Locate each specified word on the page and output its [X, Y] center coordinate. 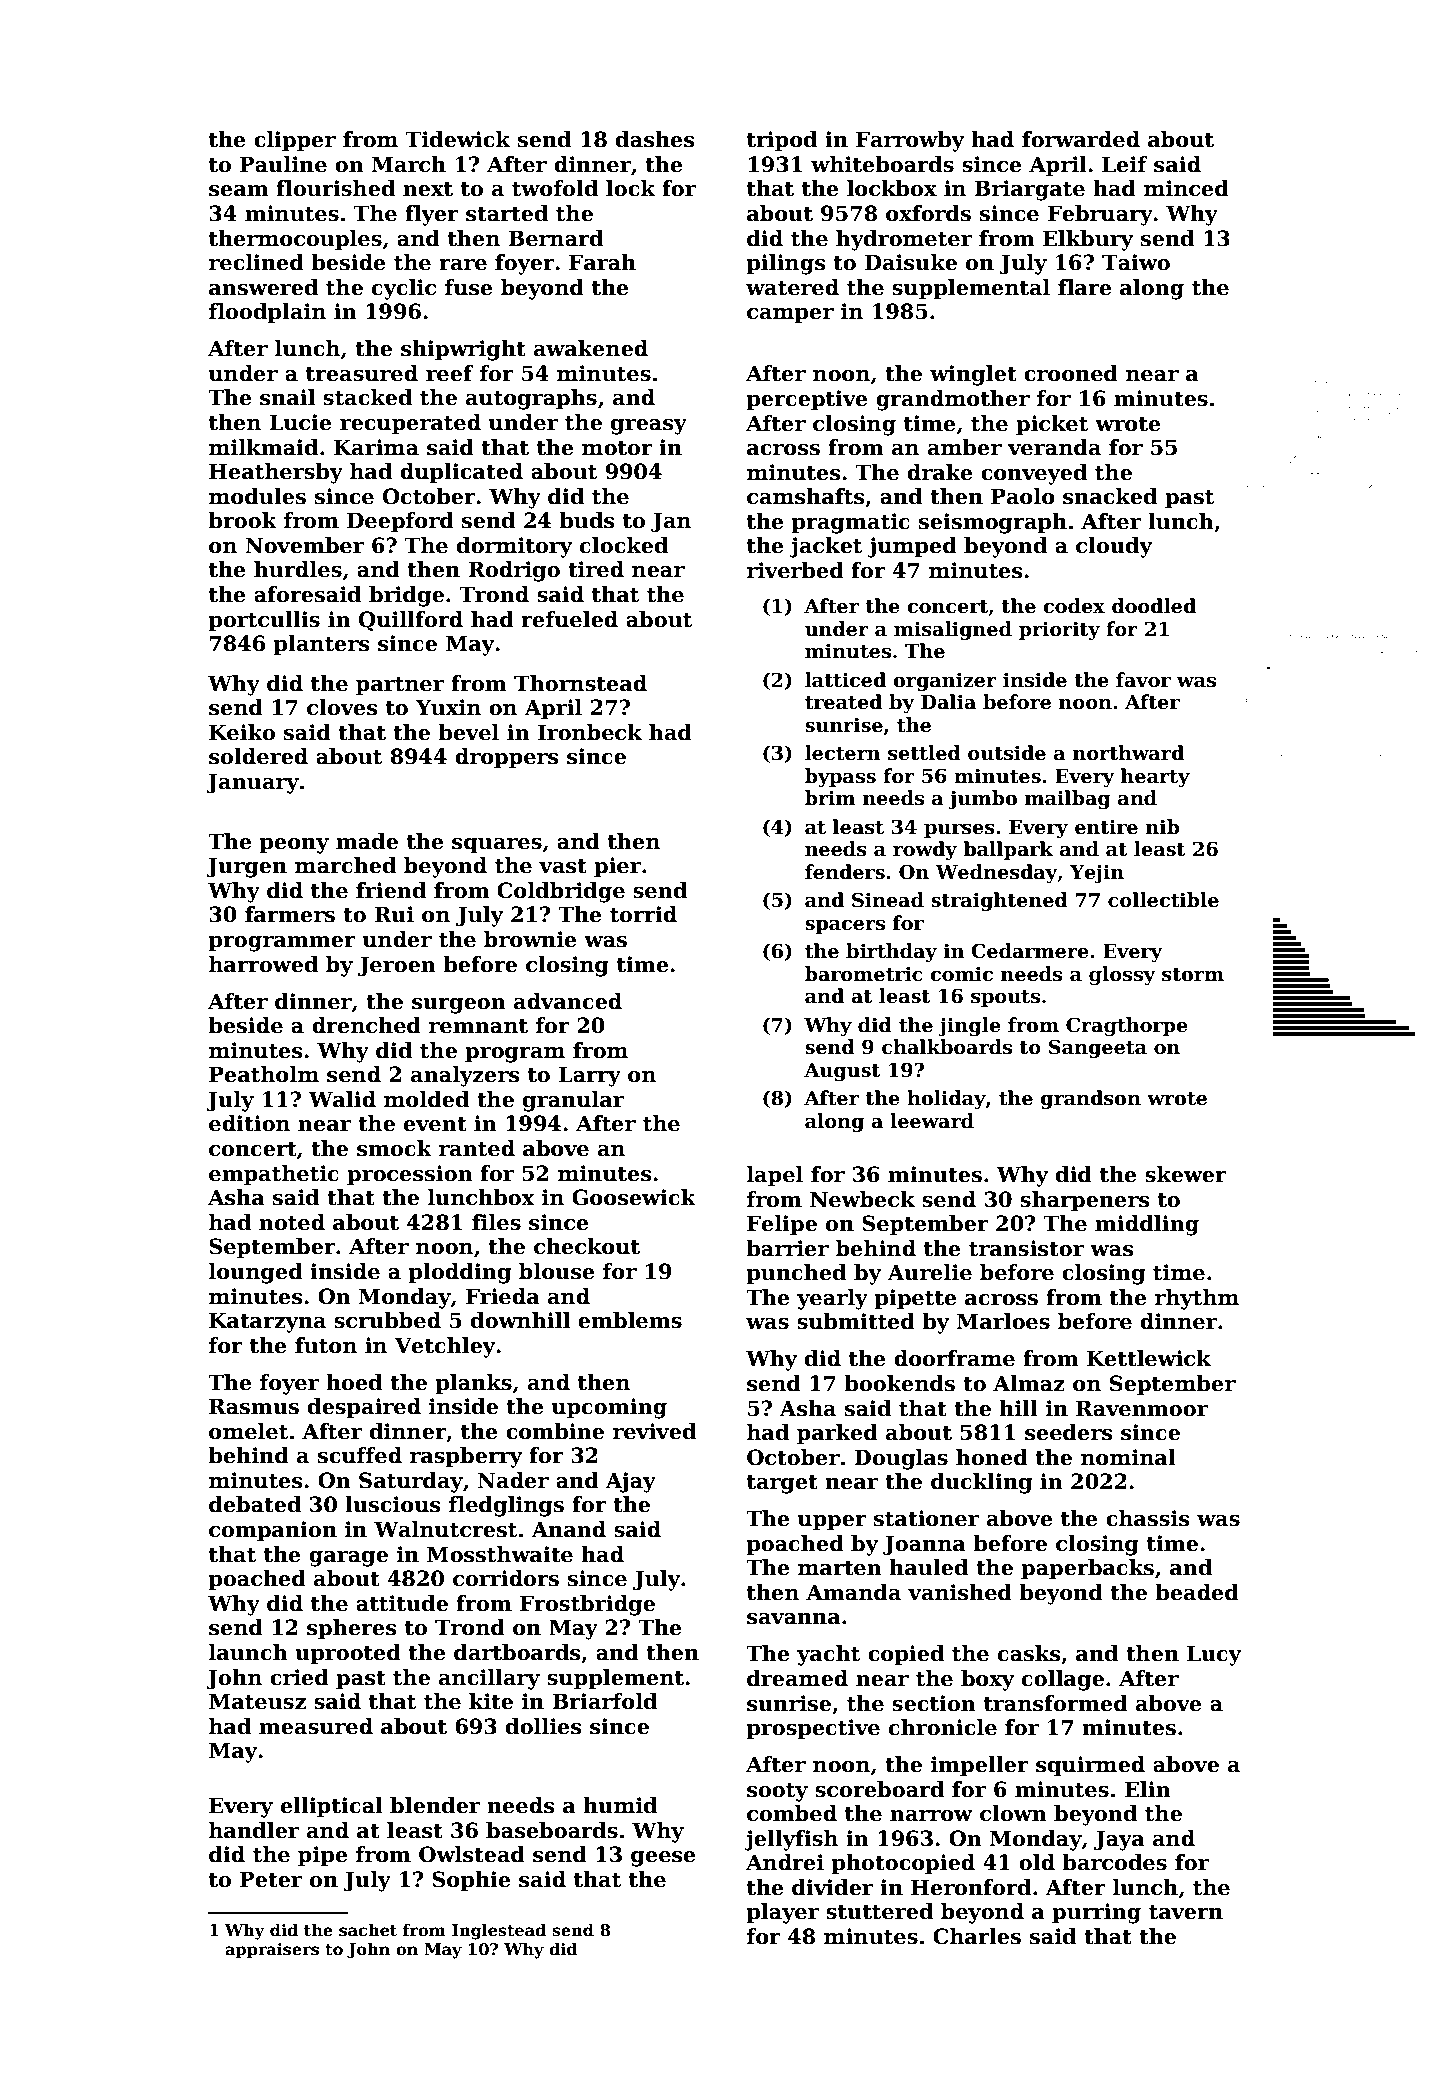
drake [940, 472]
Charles [977, 1936]
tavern [1186, 1912]
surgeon [459, 1006]
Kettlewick [1149, 1358]
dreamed [797, 1678]
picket [1052, 425]
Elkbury [1088, 240]
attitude [402, 1603]
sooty [777, 1792]
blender [435, 1805]
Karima [376, 447]
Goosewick [634, 1197]
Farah [602, 262]
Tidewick [458, 139]
